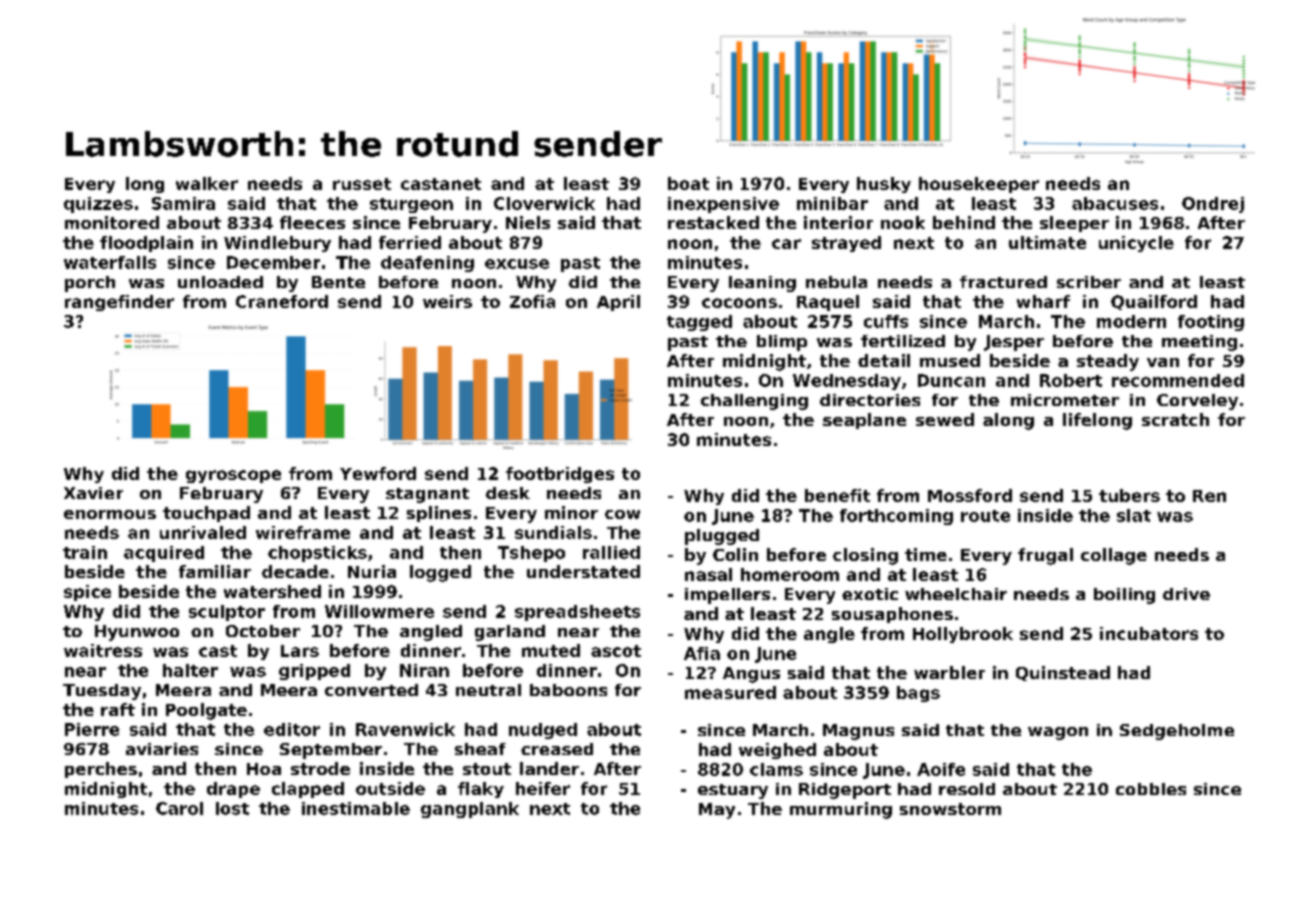 This page has height=924, width=1308. What do you see at coordinates (233, 790) in the page?
I see `drape` at bounding box center [233, 790].
